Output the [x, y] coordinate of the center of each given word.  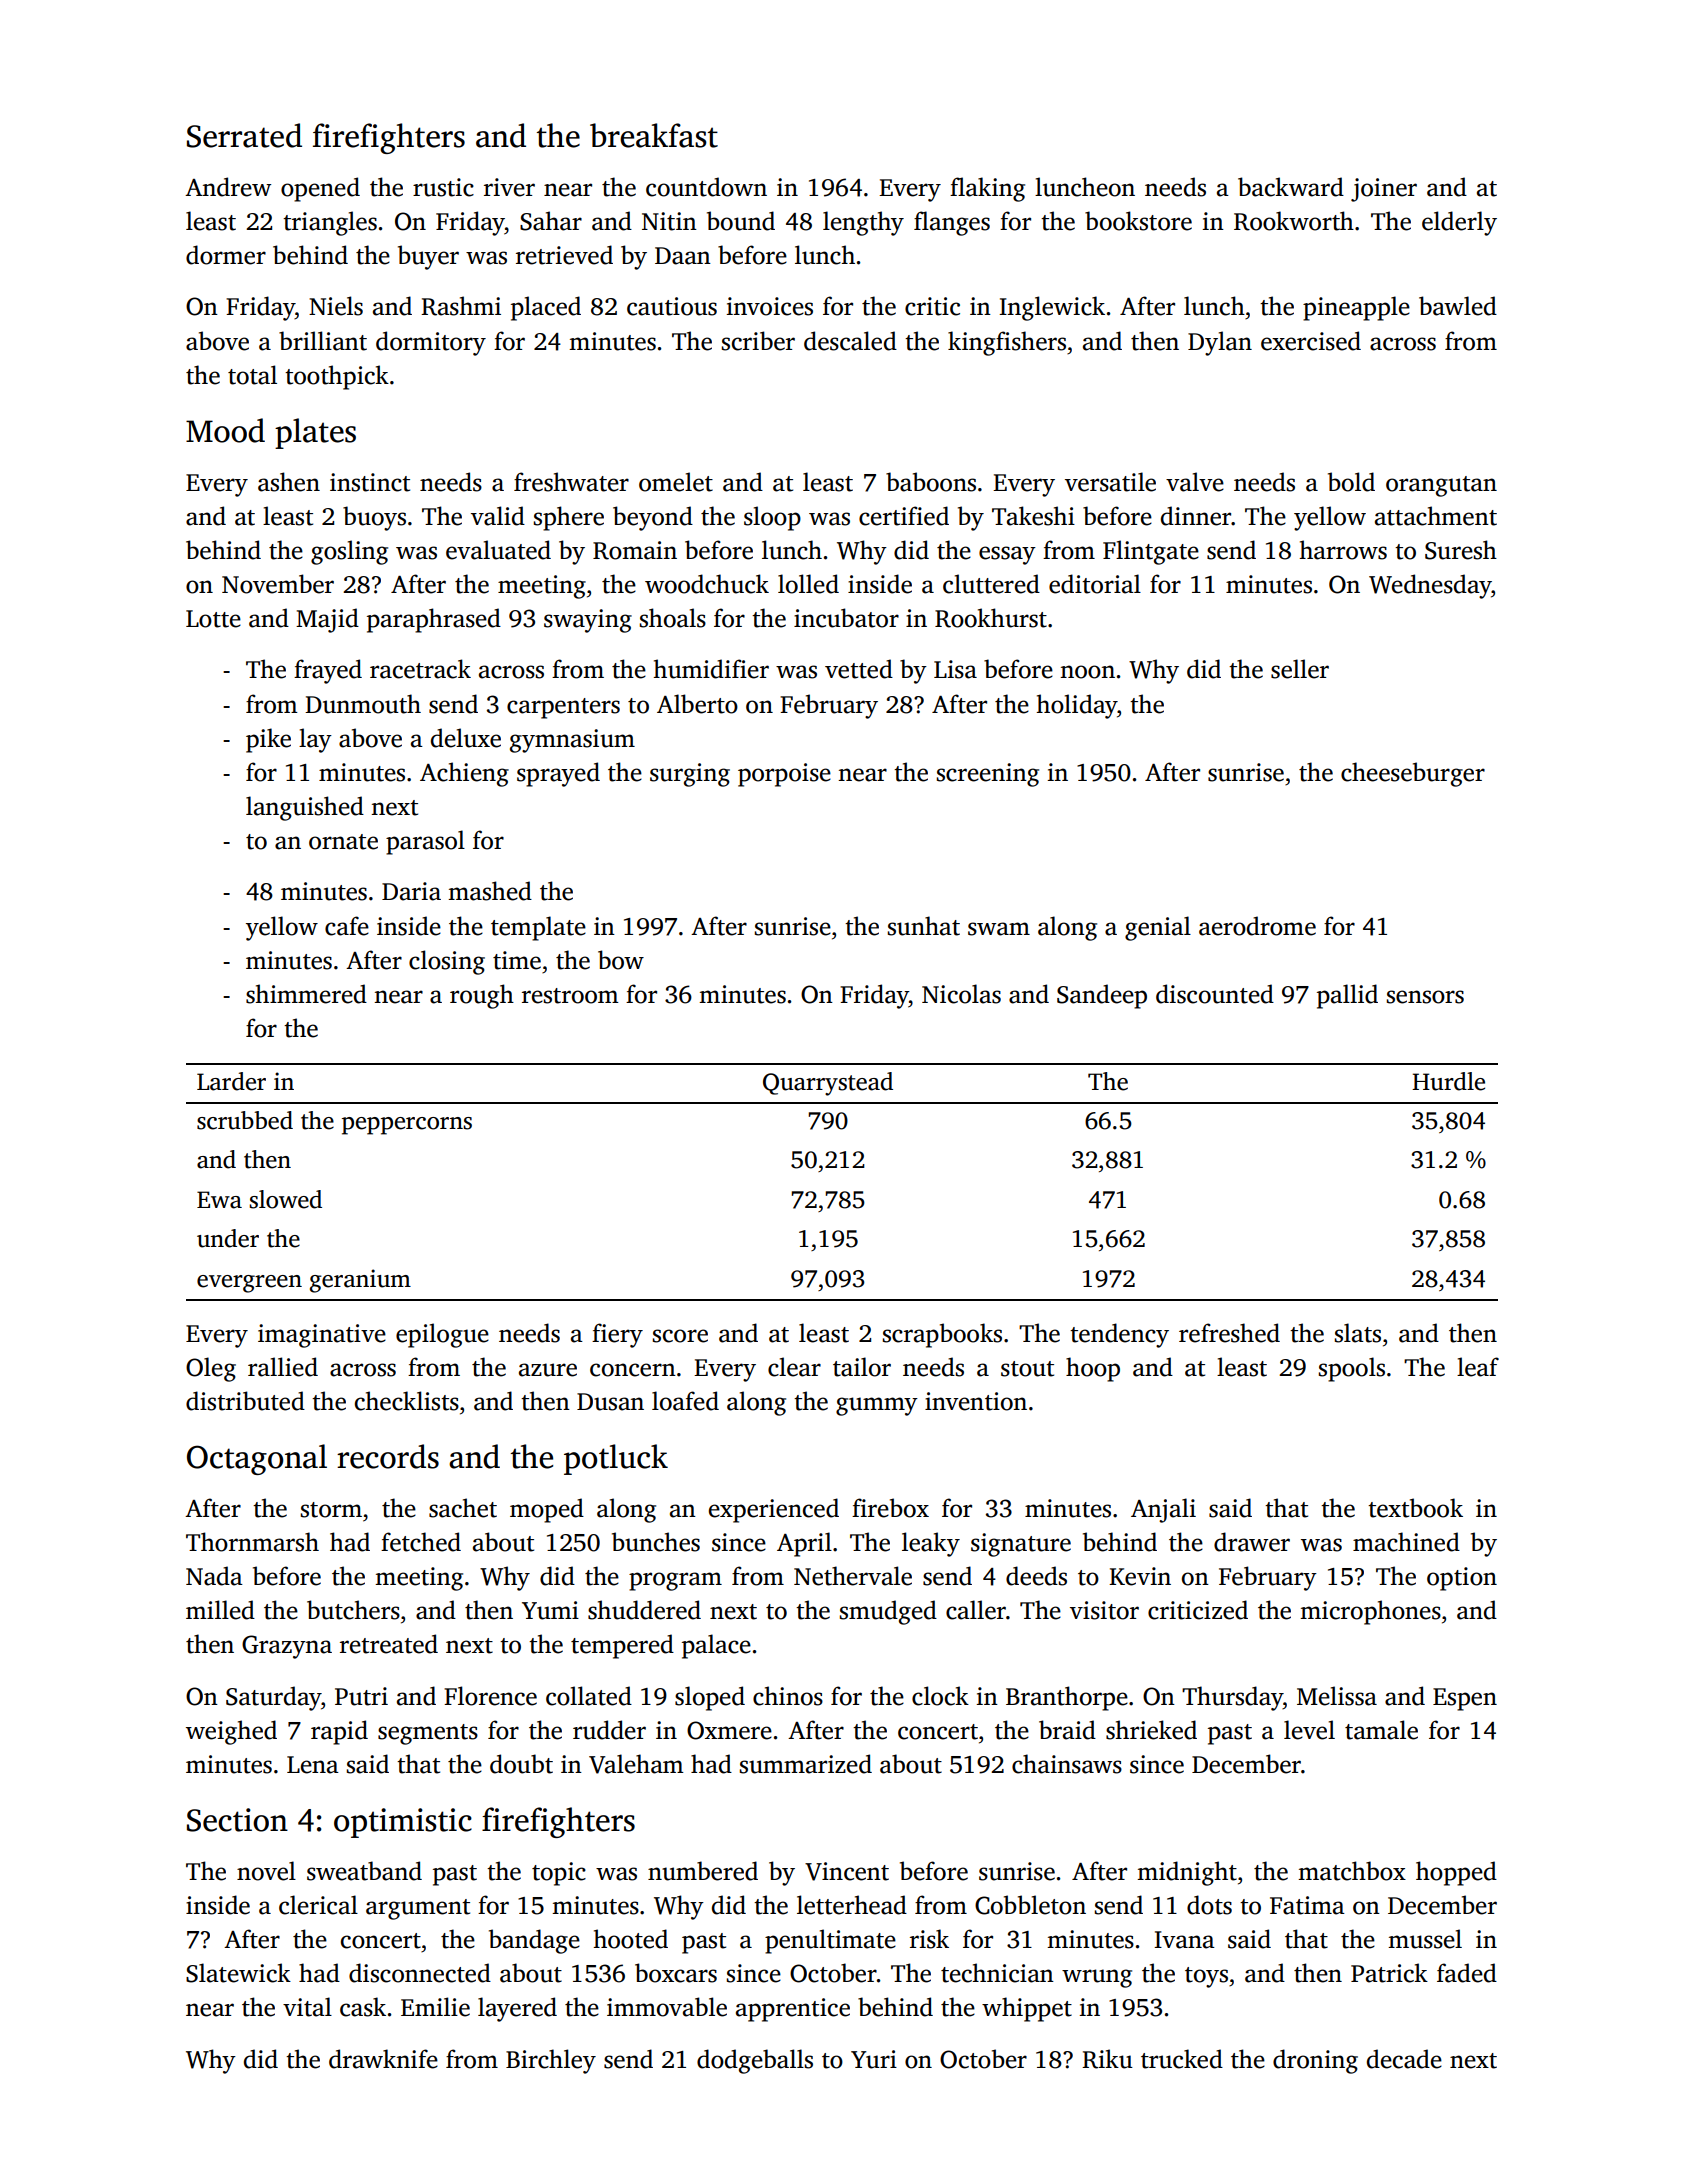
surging [690, 775]
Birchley [551, 2061]
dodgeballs [755, 2061]
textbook [1415, 1508]
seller [1300, 669]
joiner [1384, 190]
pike [268, 740]
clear [794, 1367]
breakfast [654, 135]
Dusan [610, 1402]
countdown [706, 187]
